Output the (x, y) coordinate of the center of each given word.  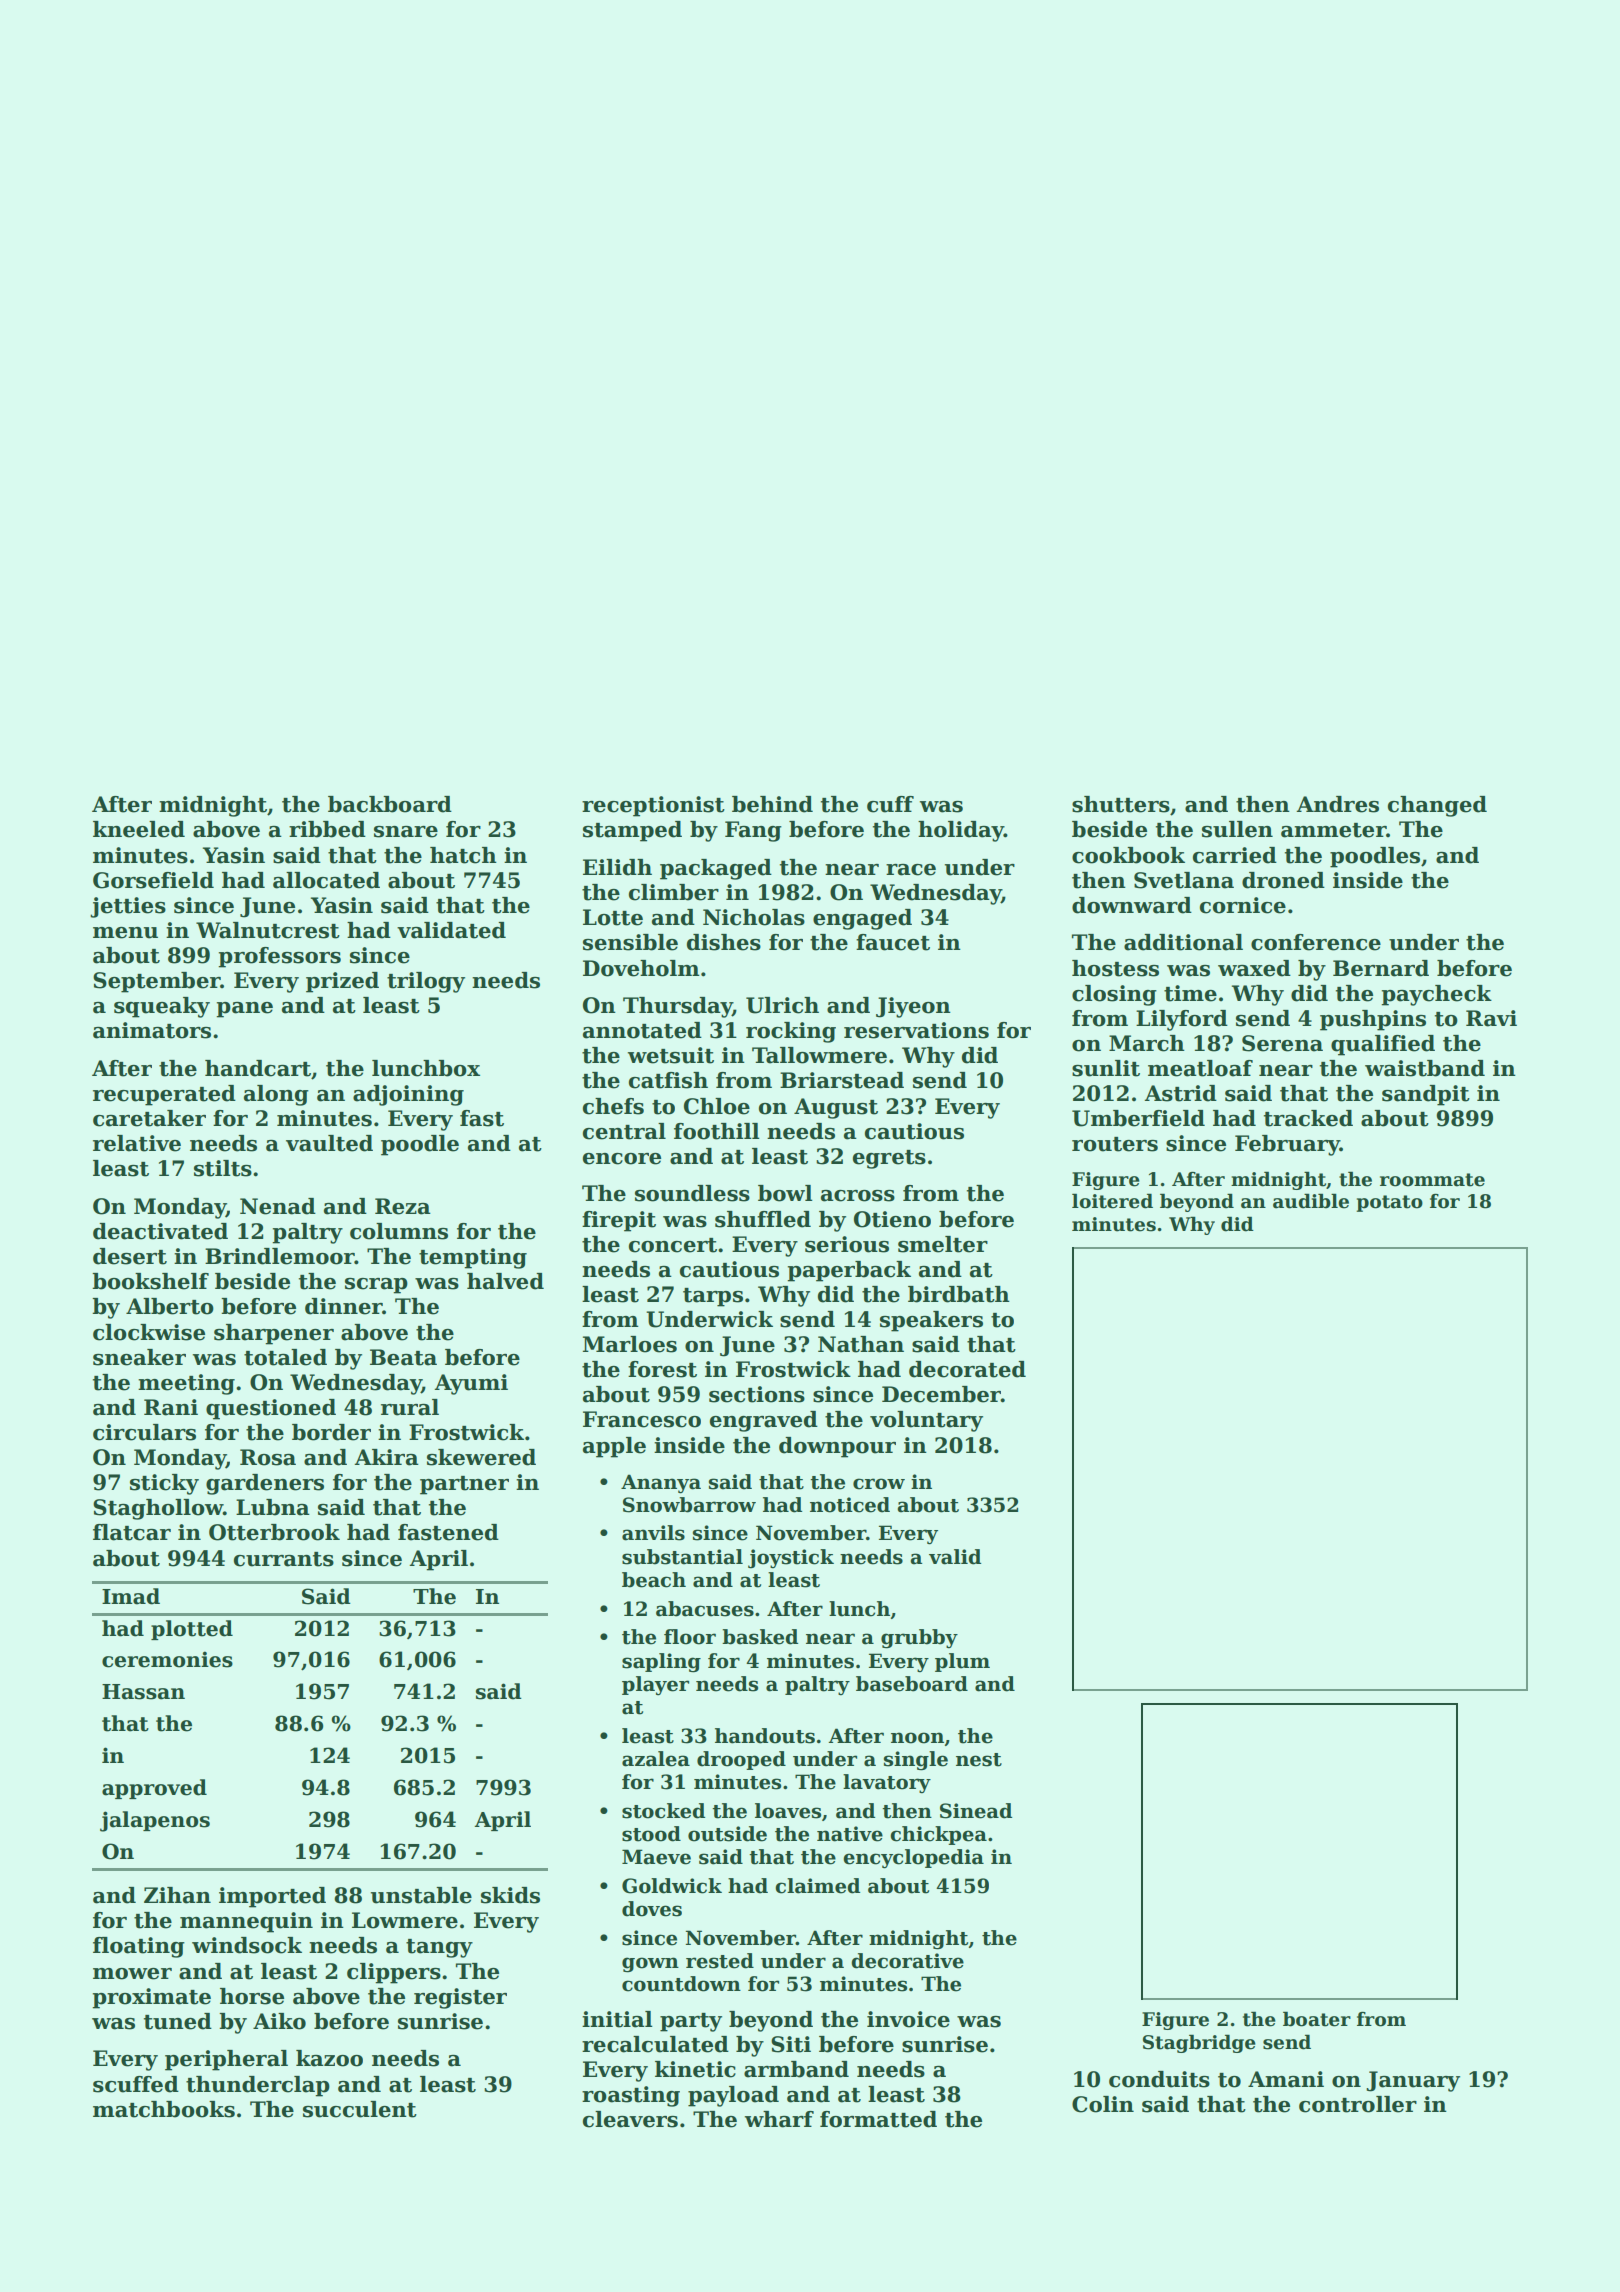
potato (1390, 1203)
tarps (713, 1297)
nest (979, 1760)
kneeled (139, 829)
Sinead (976, 1811)
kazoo (329, 2058)
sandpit (1426, 1095)
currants (284, 1559)
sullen (1237, 829)
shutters (1121, 804)
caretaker (149, 1118)
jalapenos (155, 1821)
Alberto (170, 1306)
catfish (668, 1080)
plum (962, 1662)
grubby (919, 1639)
